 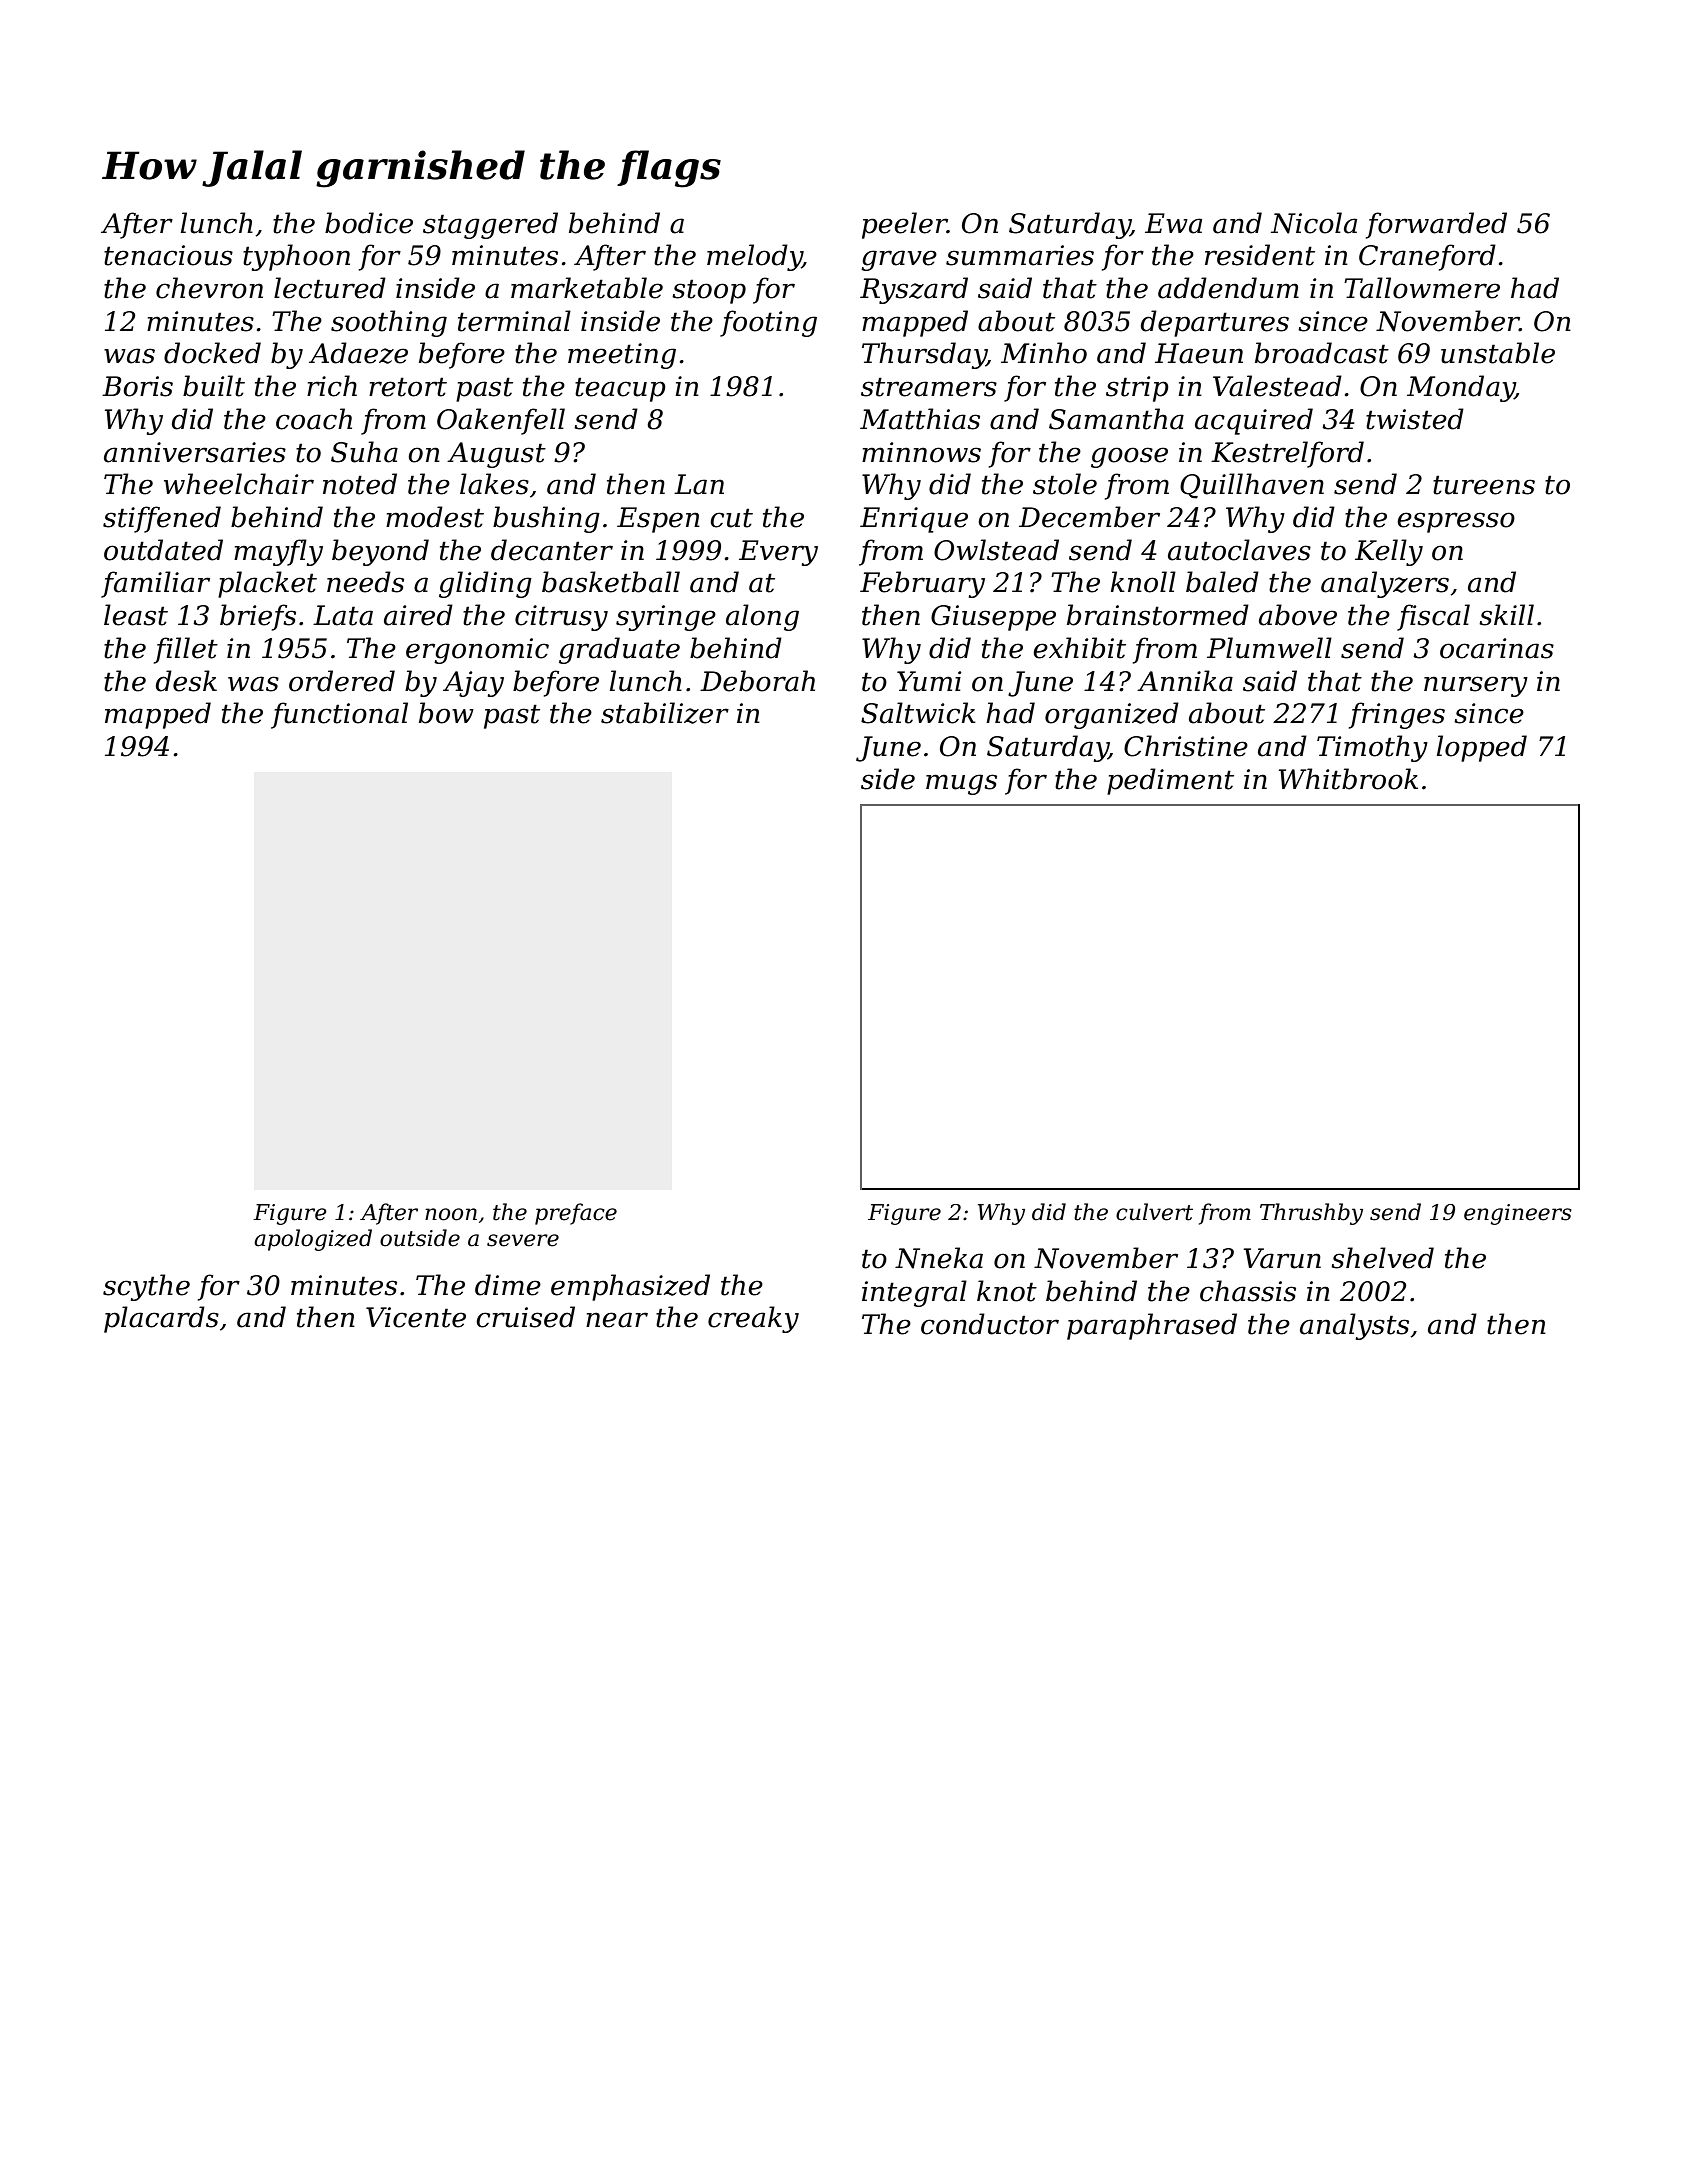 I want to click on Plumwell, so click(x=1269, y=648).
